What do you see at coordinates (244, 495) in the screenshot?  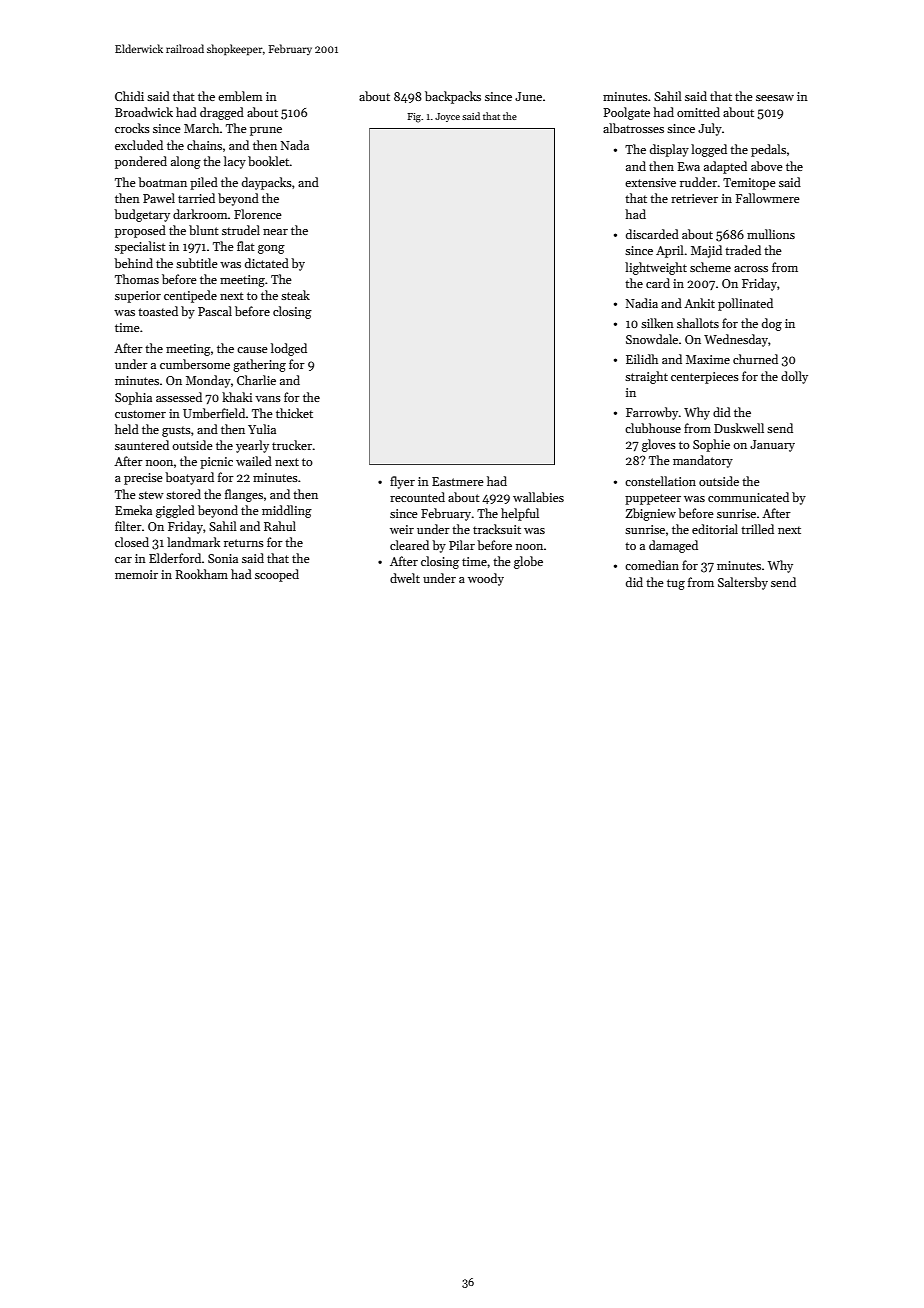 I see `flanges` at bounding box center [244, 495].
